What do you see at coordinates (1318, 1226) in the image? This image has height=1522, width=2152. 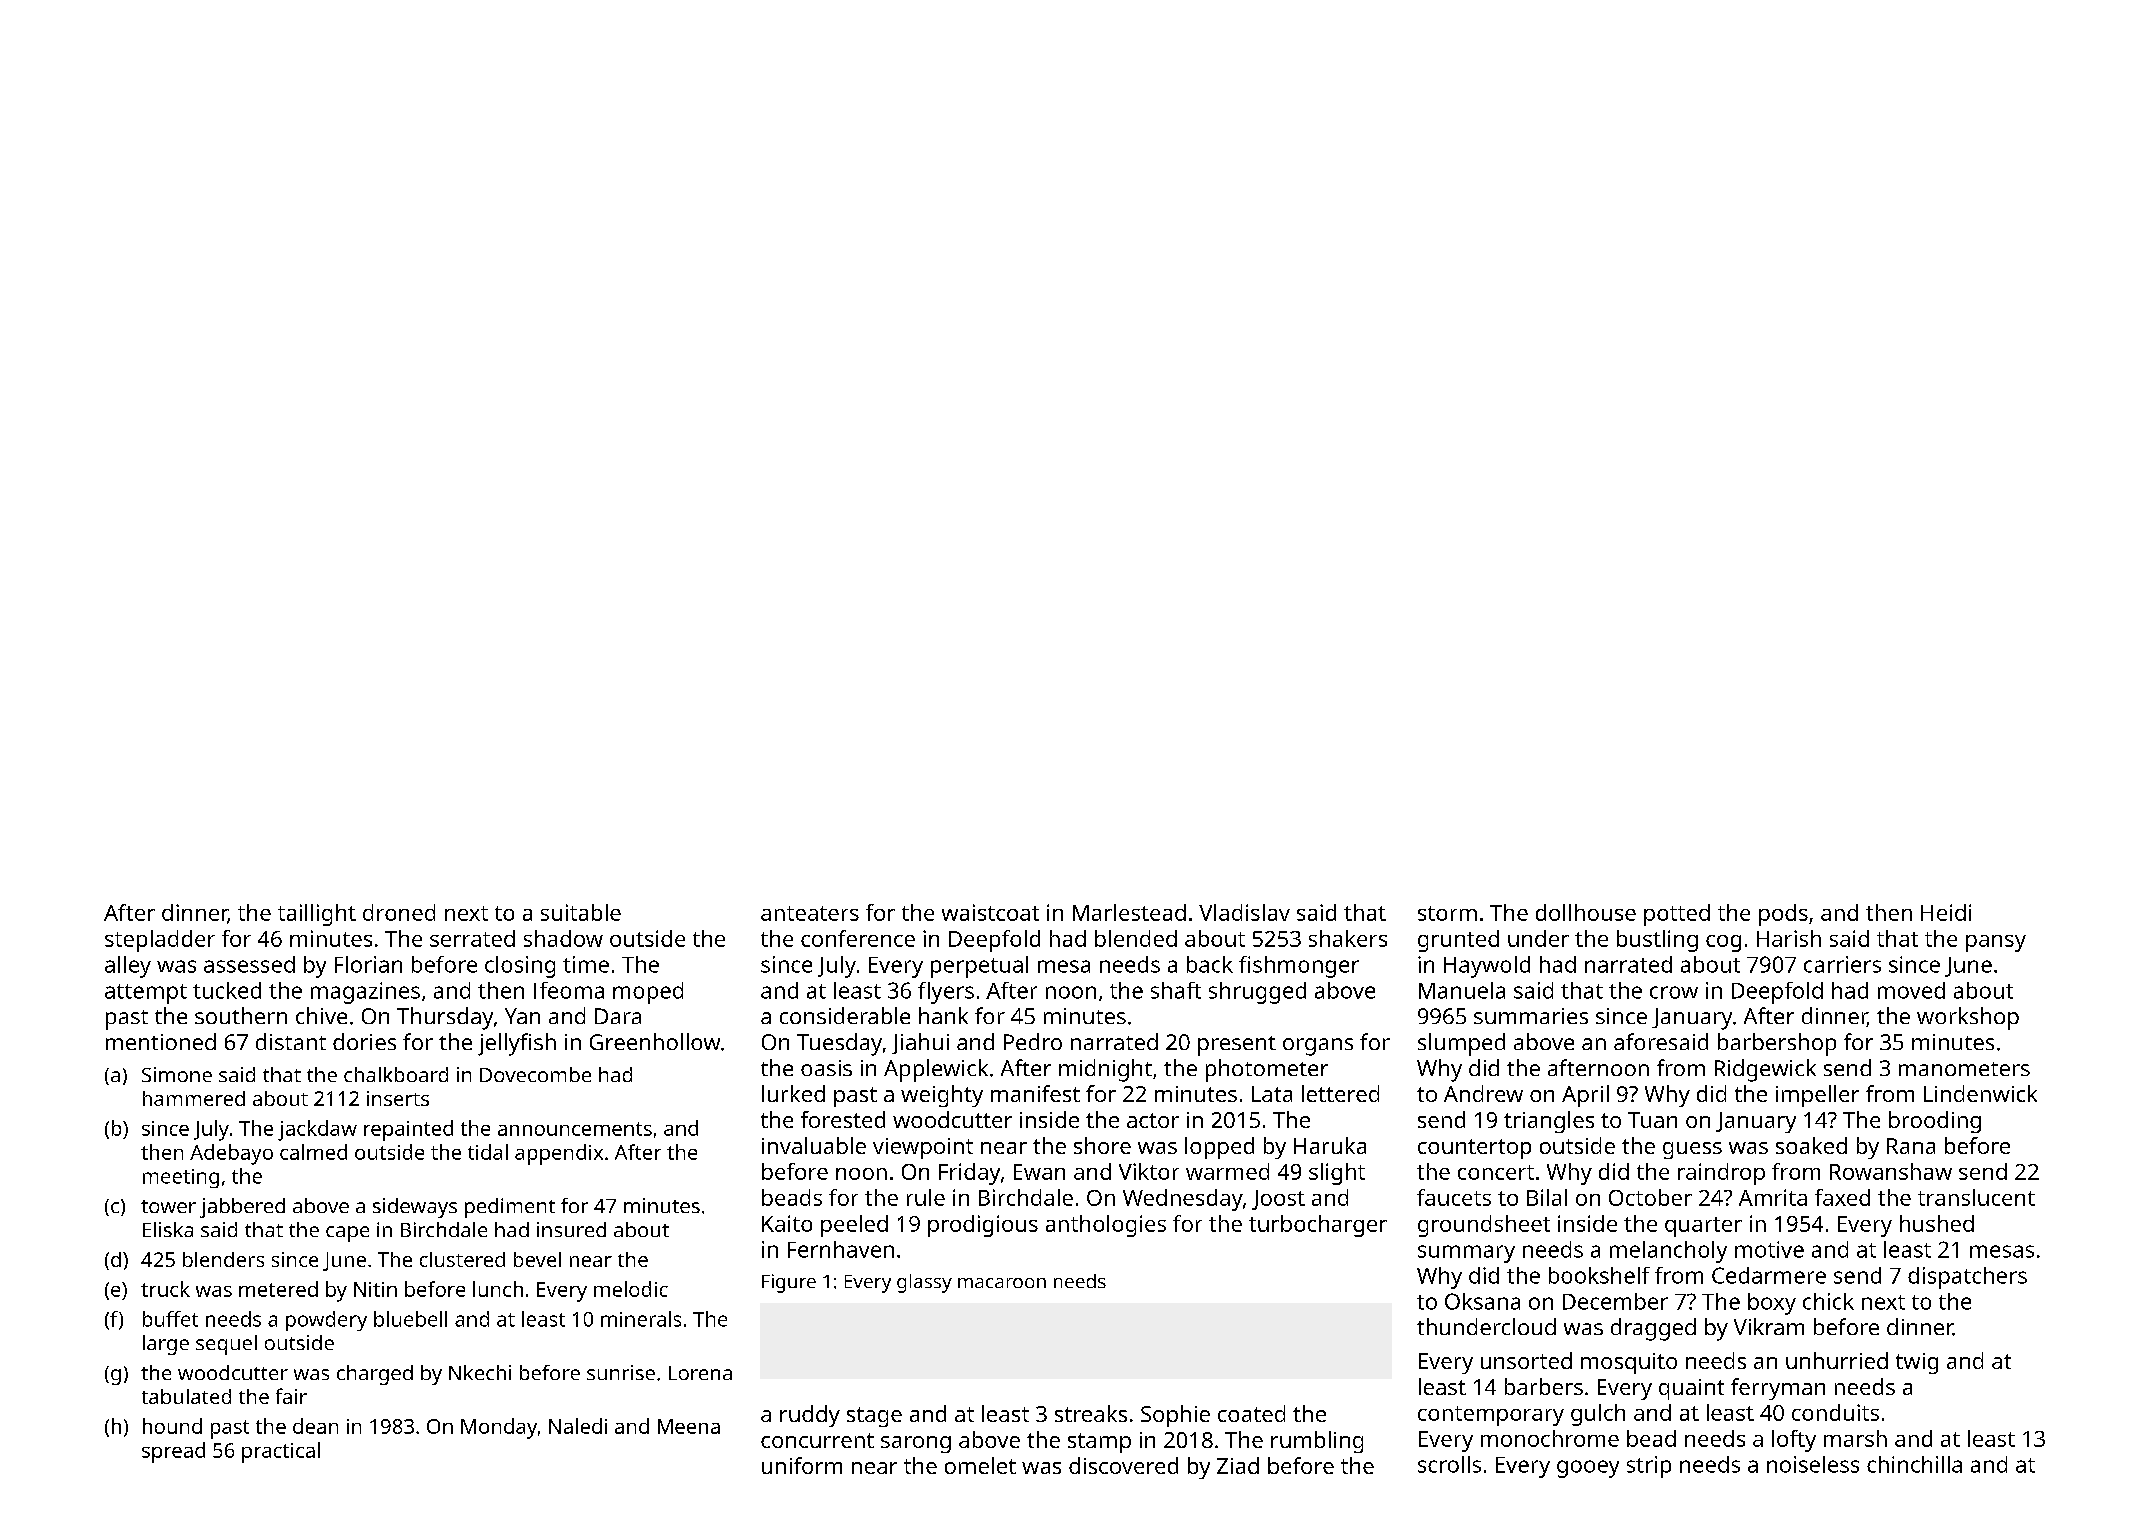 I see `turbocharger` at bounding box center [1318, 1226].
